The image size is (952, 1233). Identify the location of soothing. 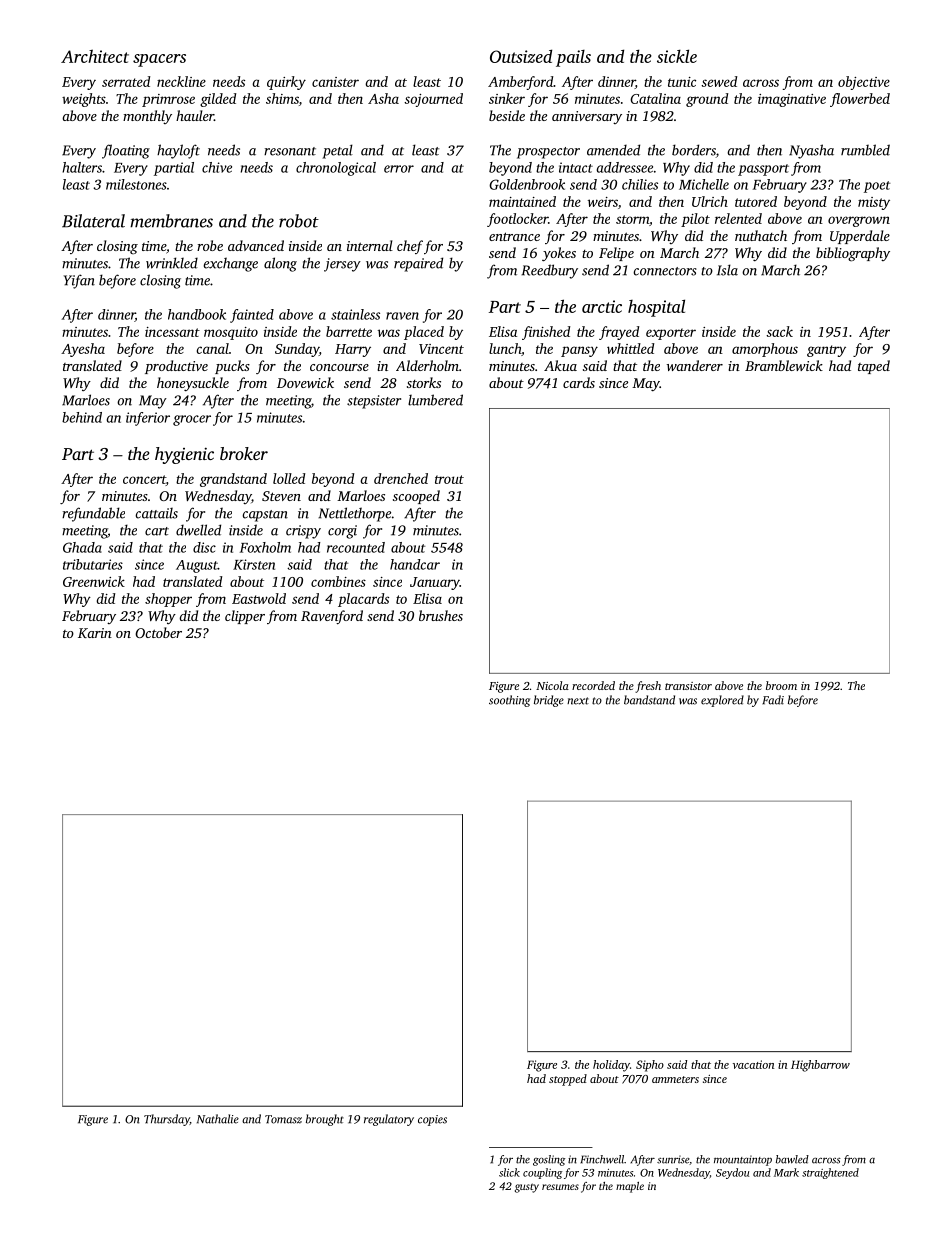
(509, 701).
